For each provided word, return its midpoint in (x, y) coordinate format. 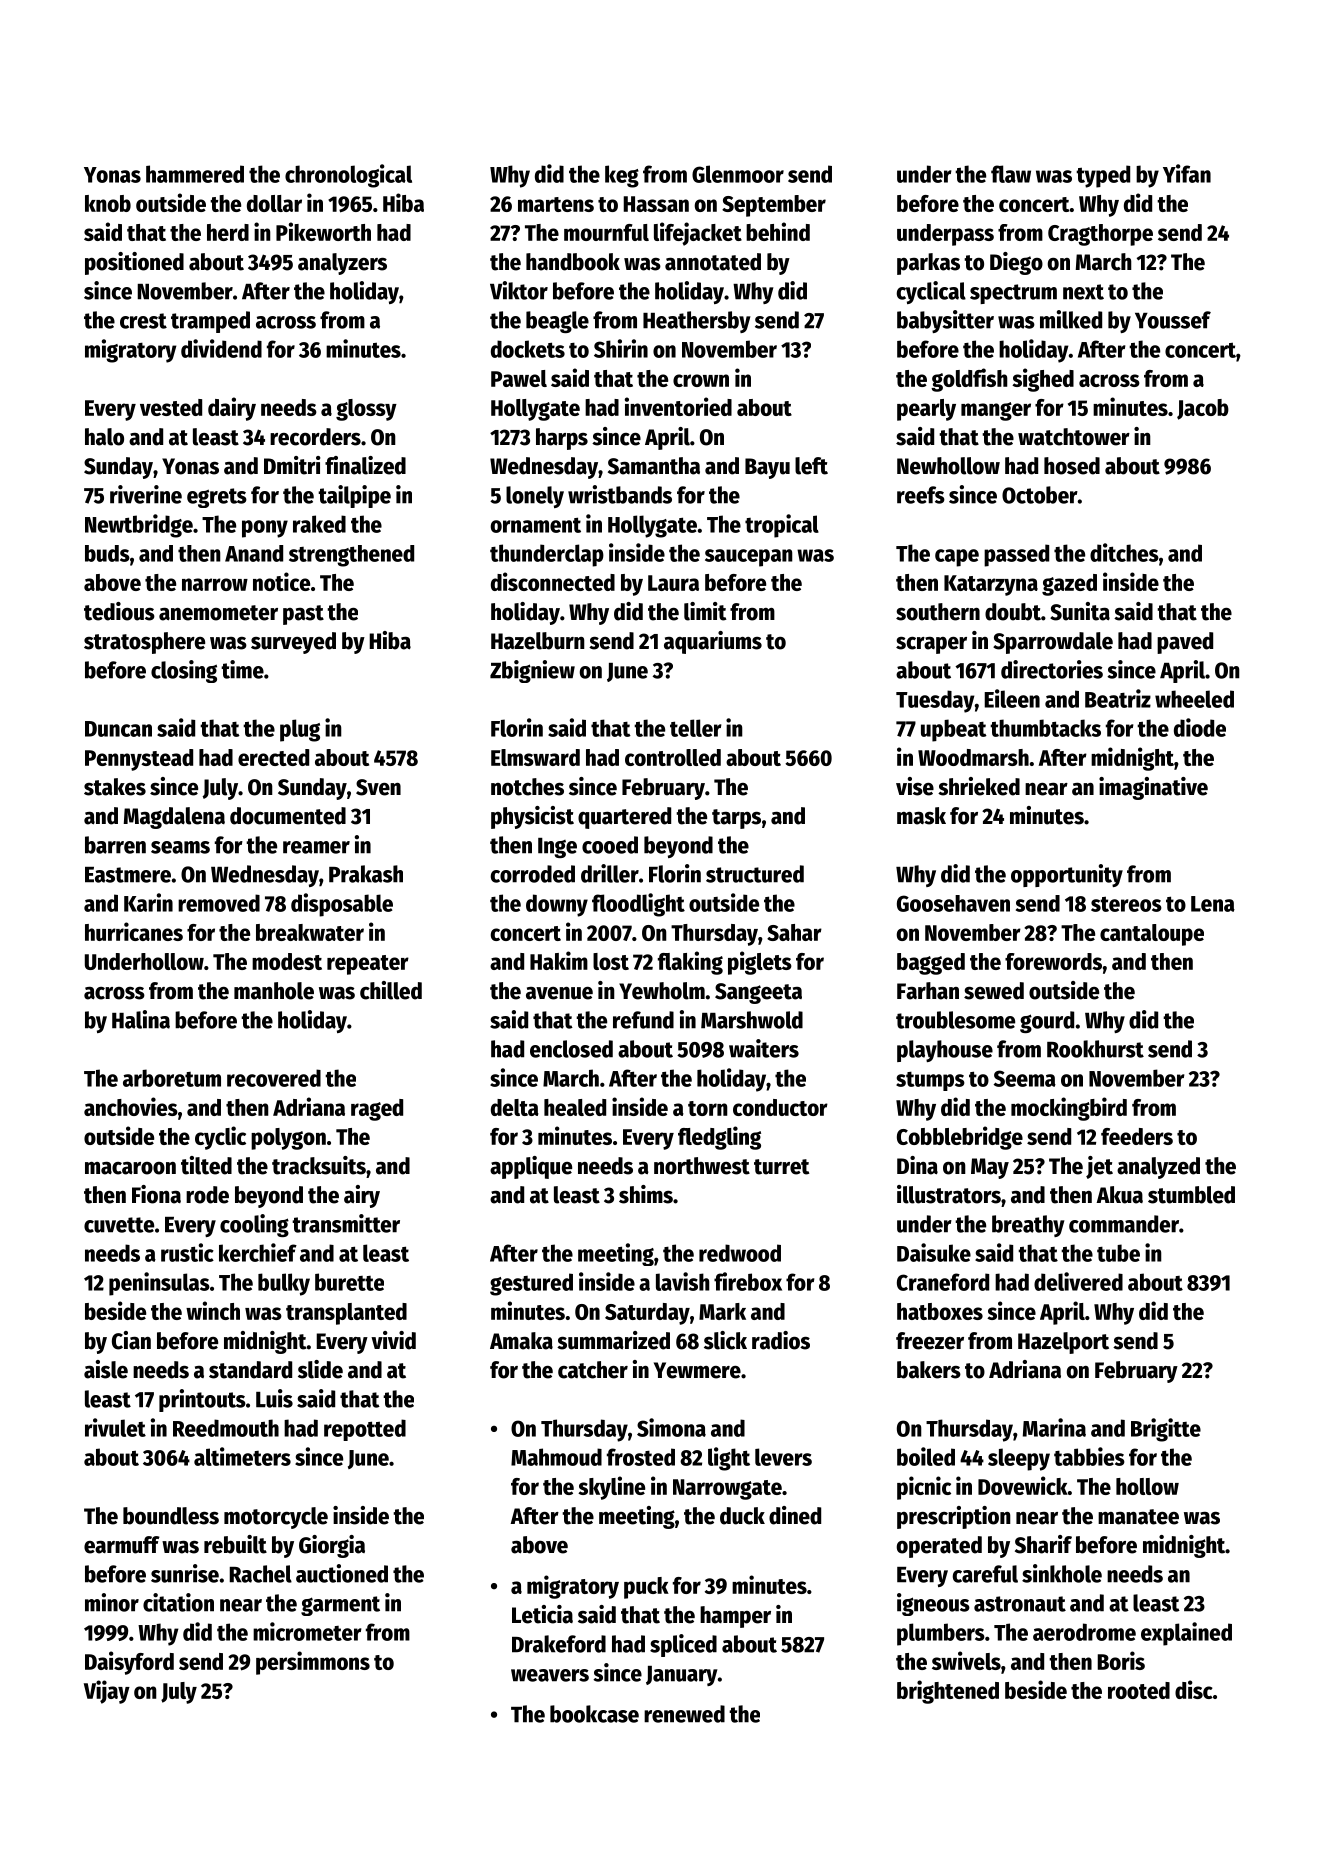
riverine (146, 494)
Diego (1016, 263)
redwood (740, 1253)
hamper (735, 1617)
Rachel (260, 1574)
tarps (736, 819)
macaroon (130, 1168)
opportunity (1067, 875)
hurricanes (134, 931)
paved (1185, 643)
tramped (210, 322)
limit (705, 611)
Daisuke (934, 1252)
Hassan (656, 204)
